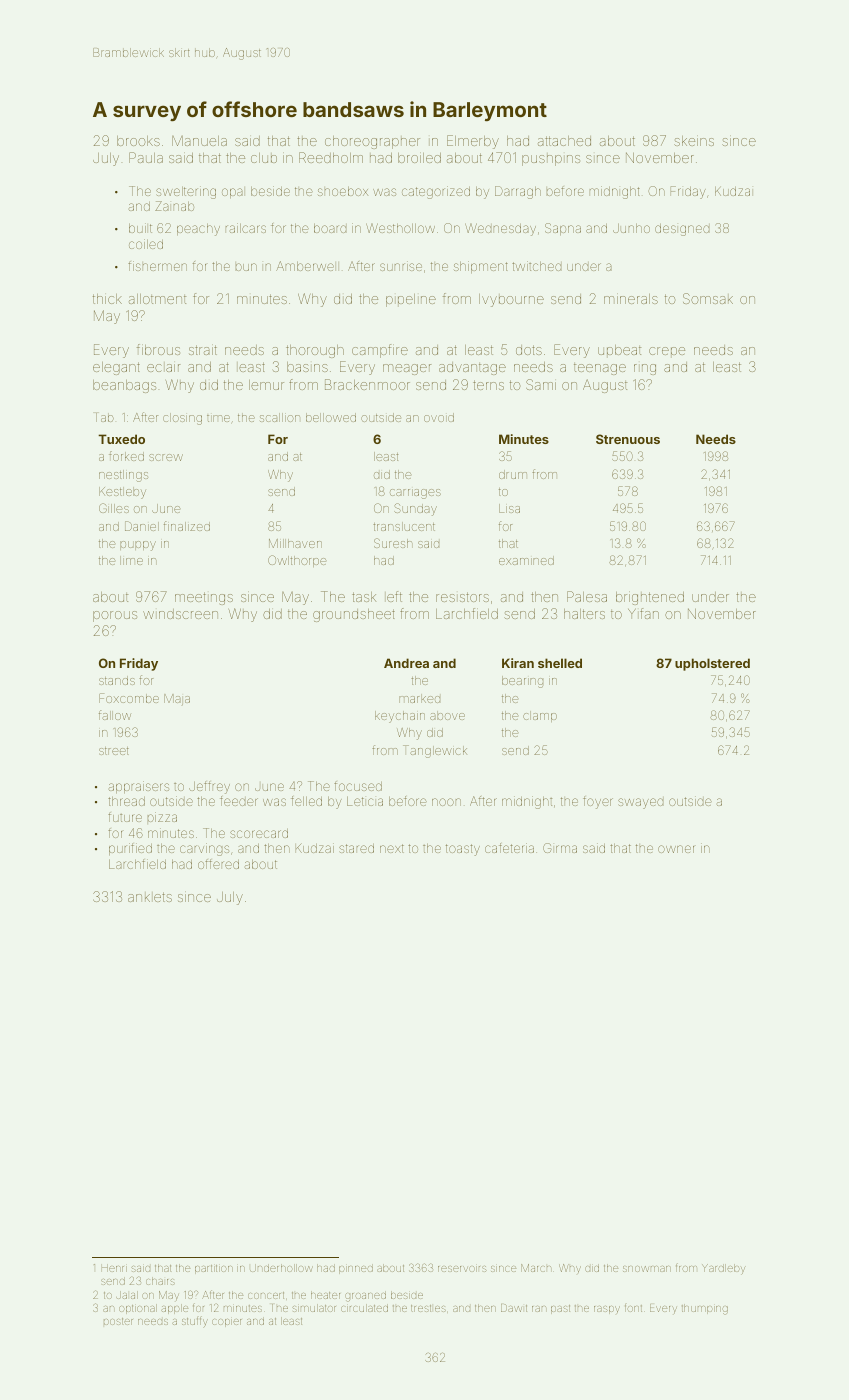 The image size is (849, 1400). I want to click on Jeffrey, so click(209, 787).
